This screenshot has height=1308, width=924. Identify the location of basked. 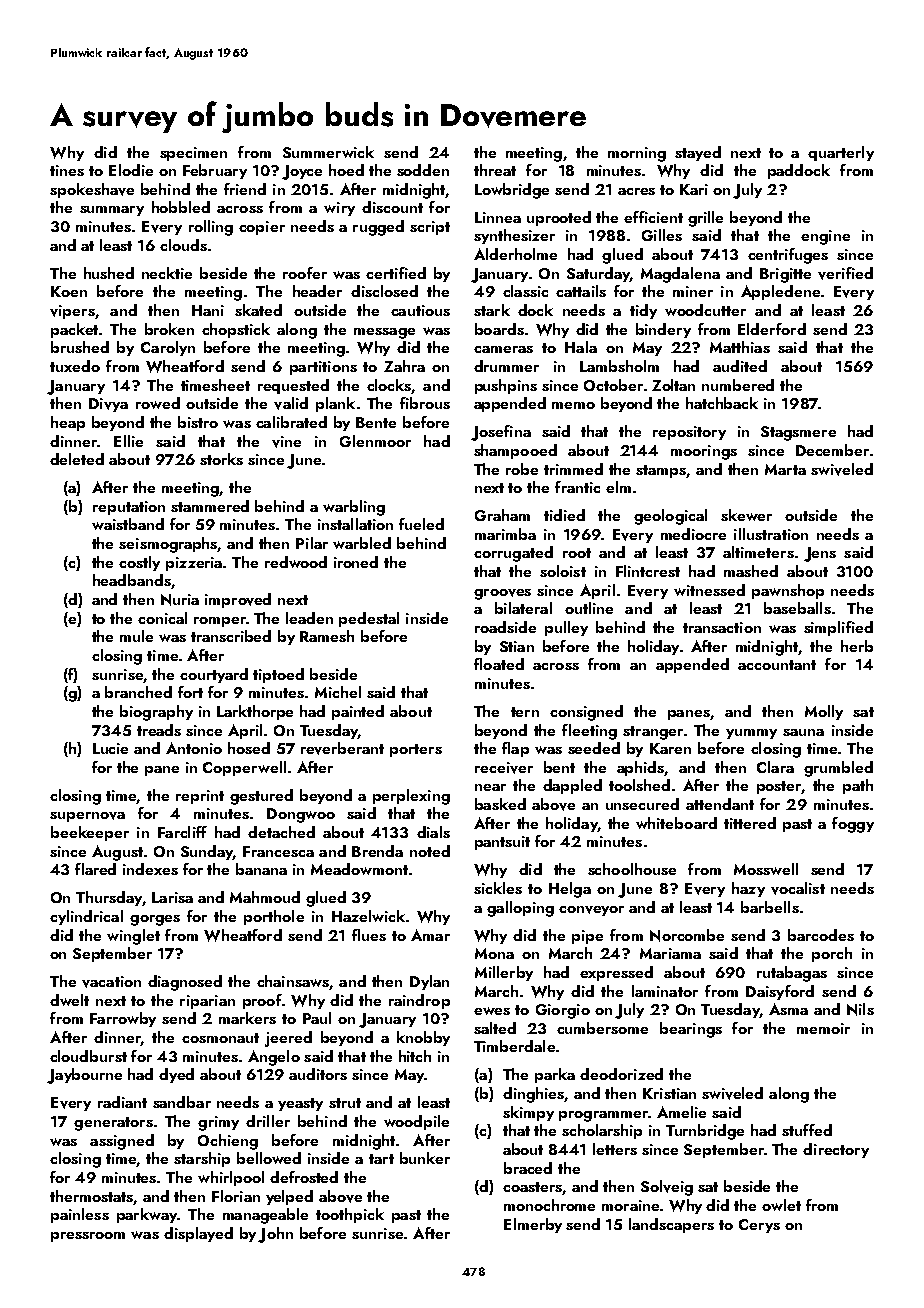
(500, 804).
